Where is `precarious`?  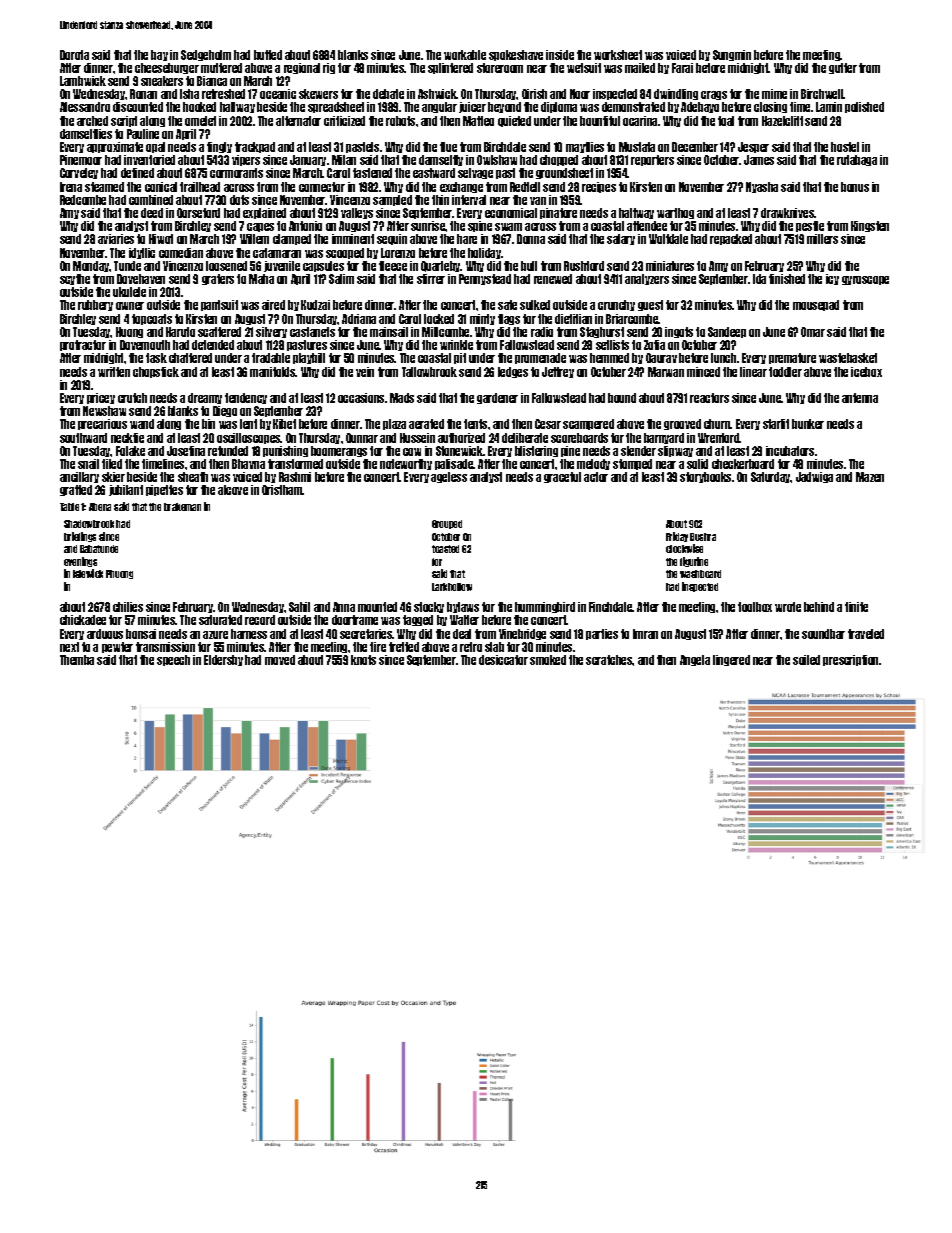
precarious is located at coordinates (102, 424).
